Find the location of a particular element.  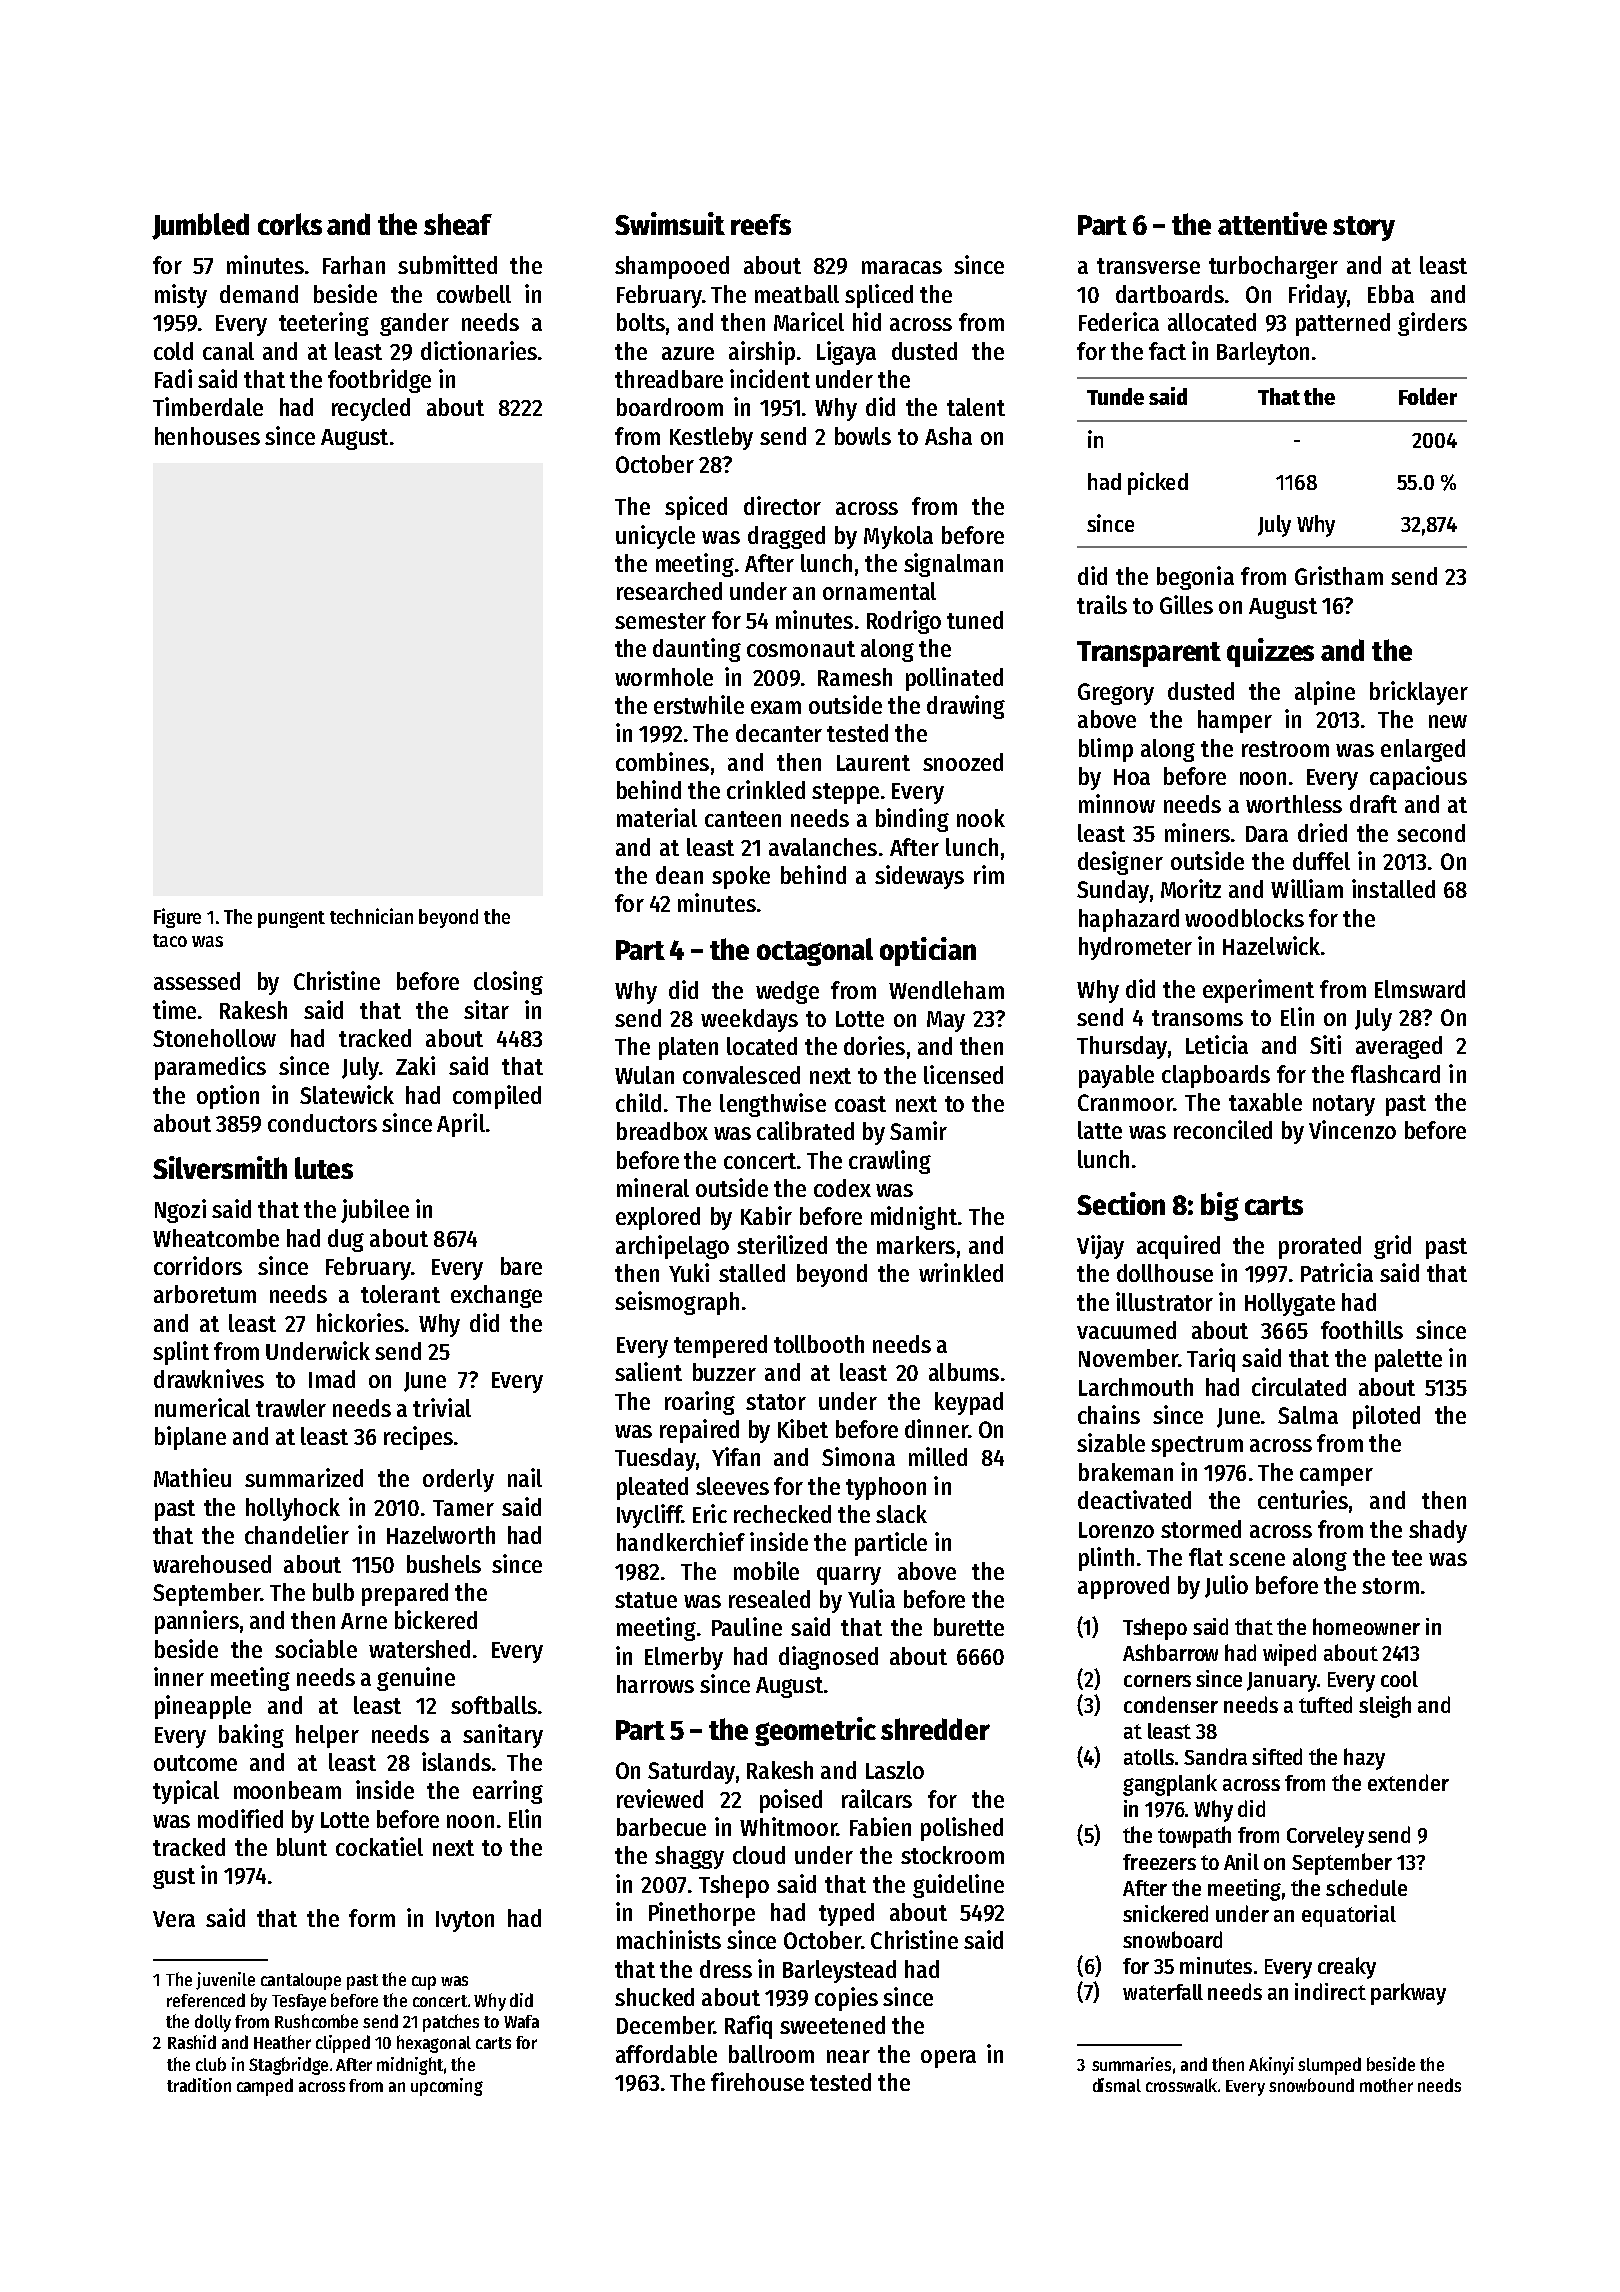

warehoused is located at coordinates (212, 1564).
